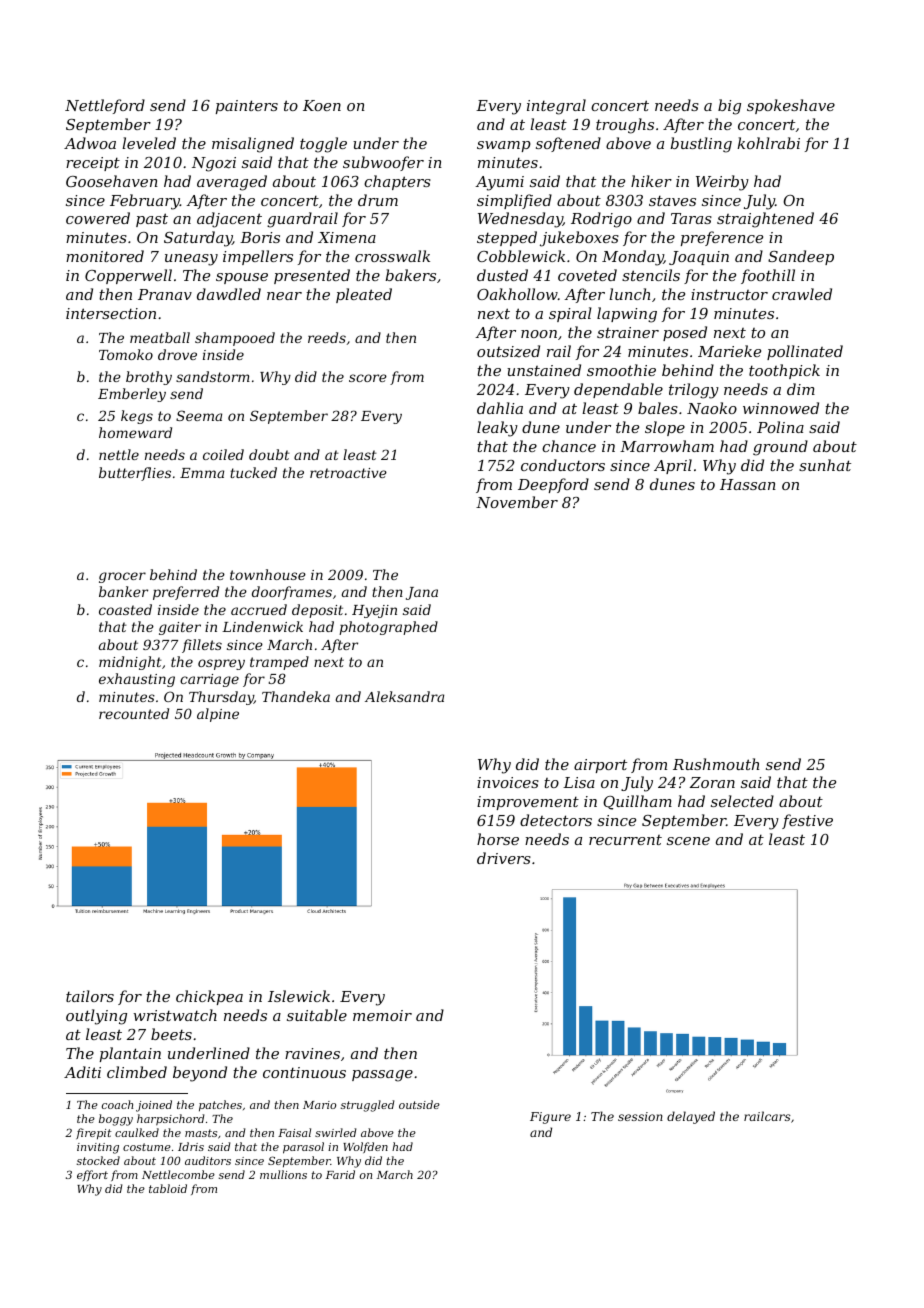 This page has width=924, height=1308. I want to click on Rushmouth, so click(716, 764).
